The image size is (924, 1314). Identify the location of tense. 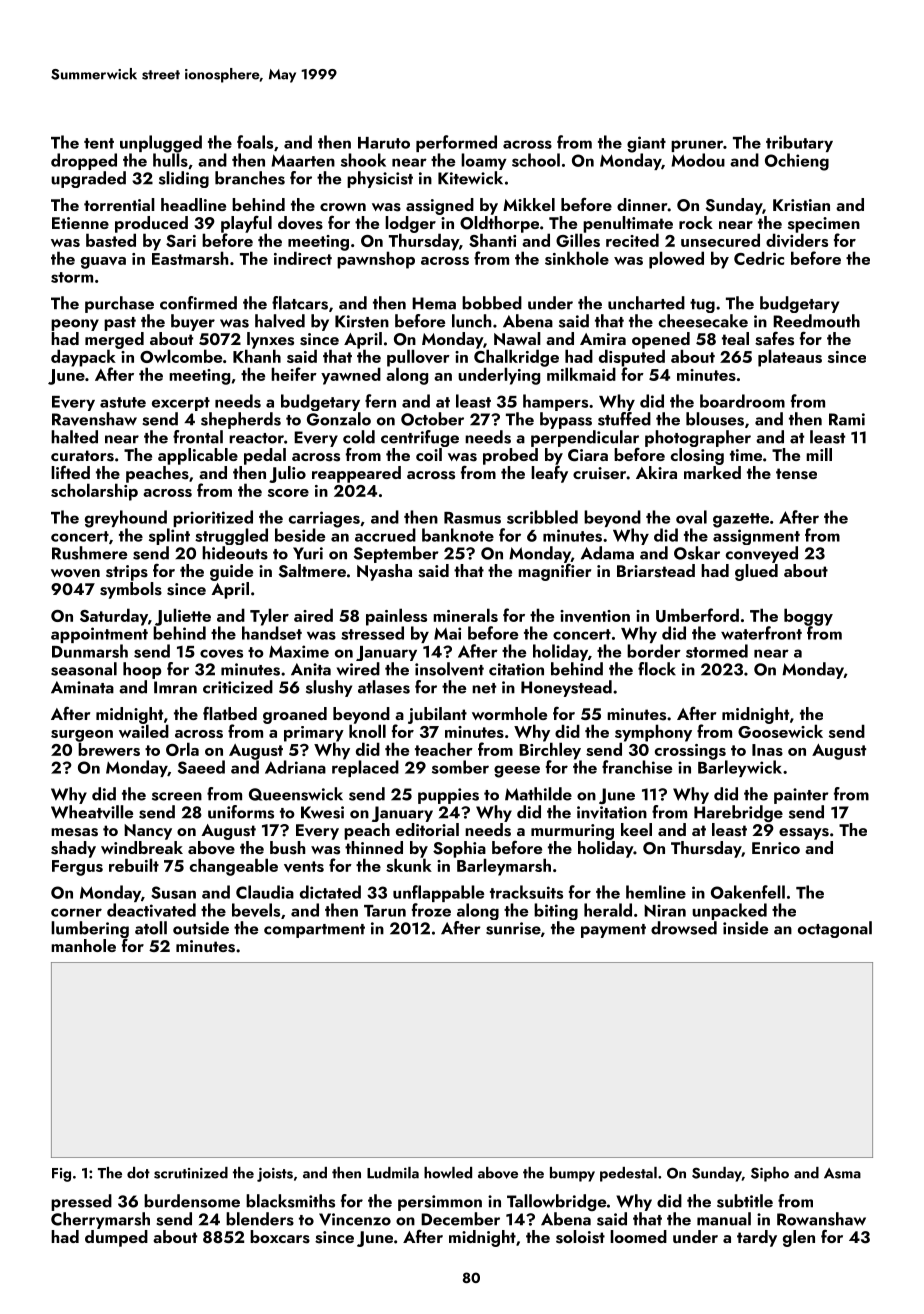
(796, 474).
